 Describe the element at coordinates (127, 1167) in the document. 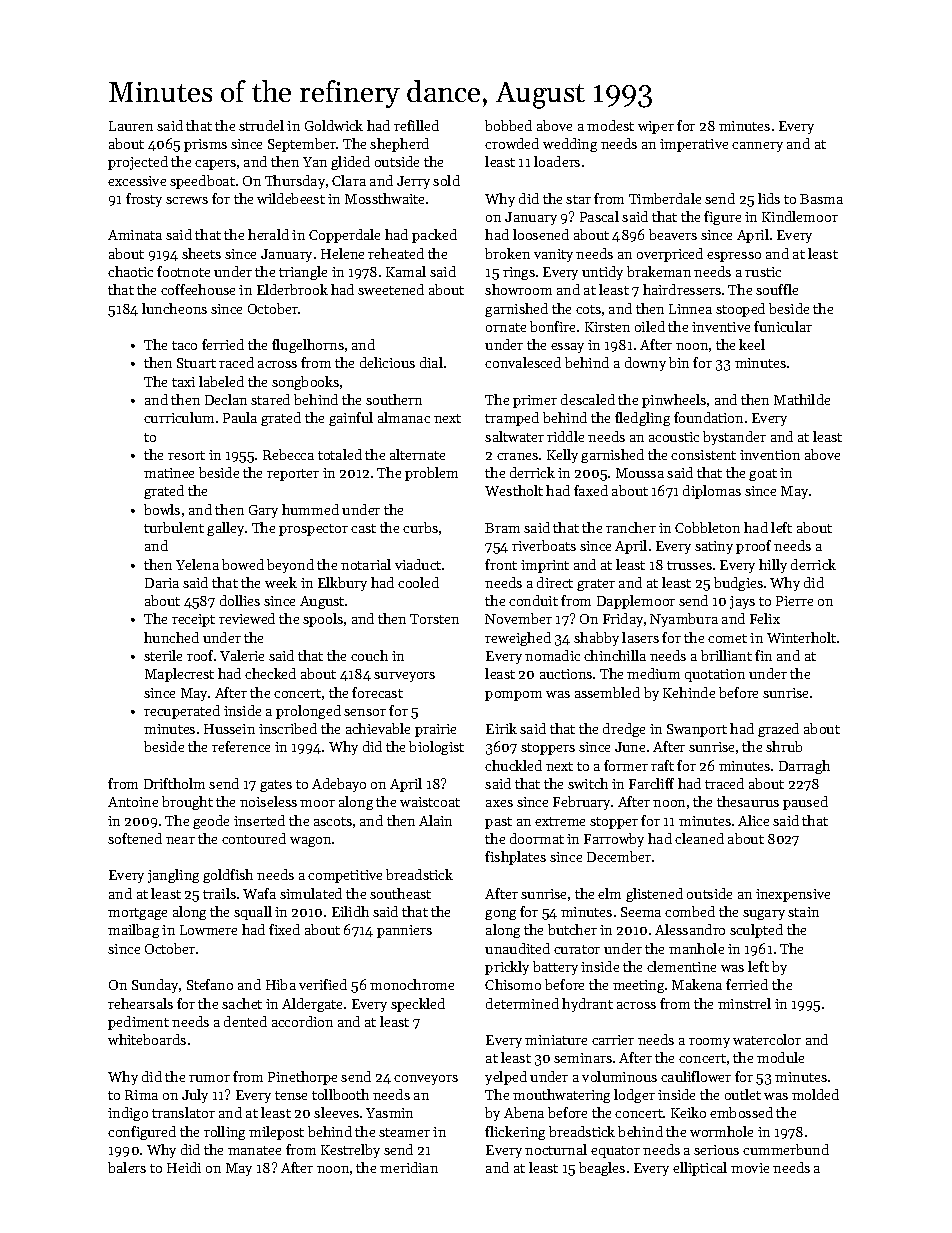

I see `balers` at that location.
